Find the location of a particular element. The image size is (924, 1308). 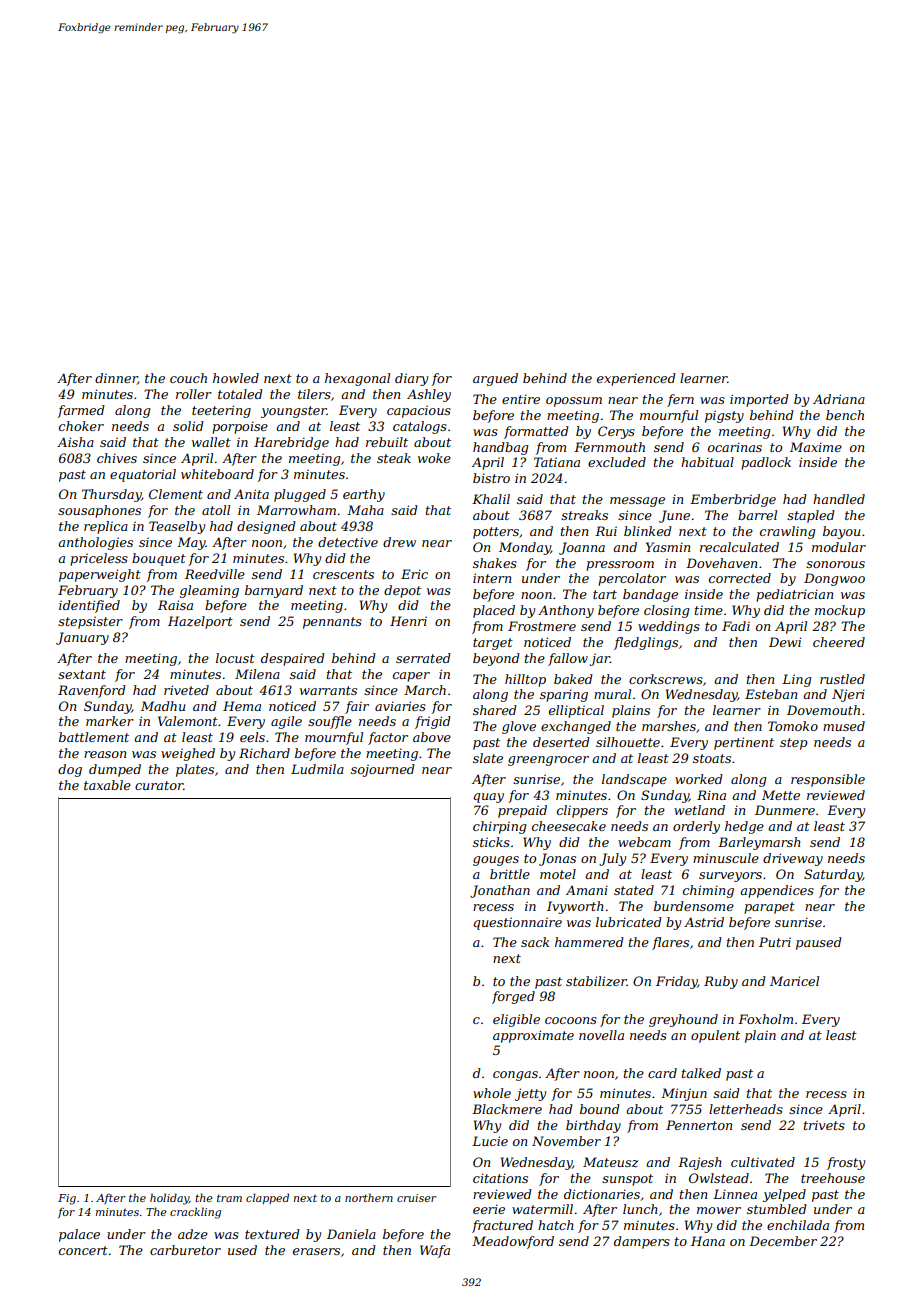

barnyard is located at coordinates (274, 591).
